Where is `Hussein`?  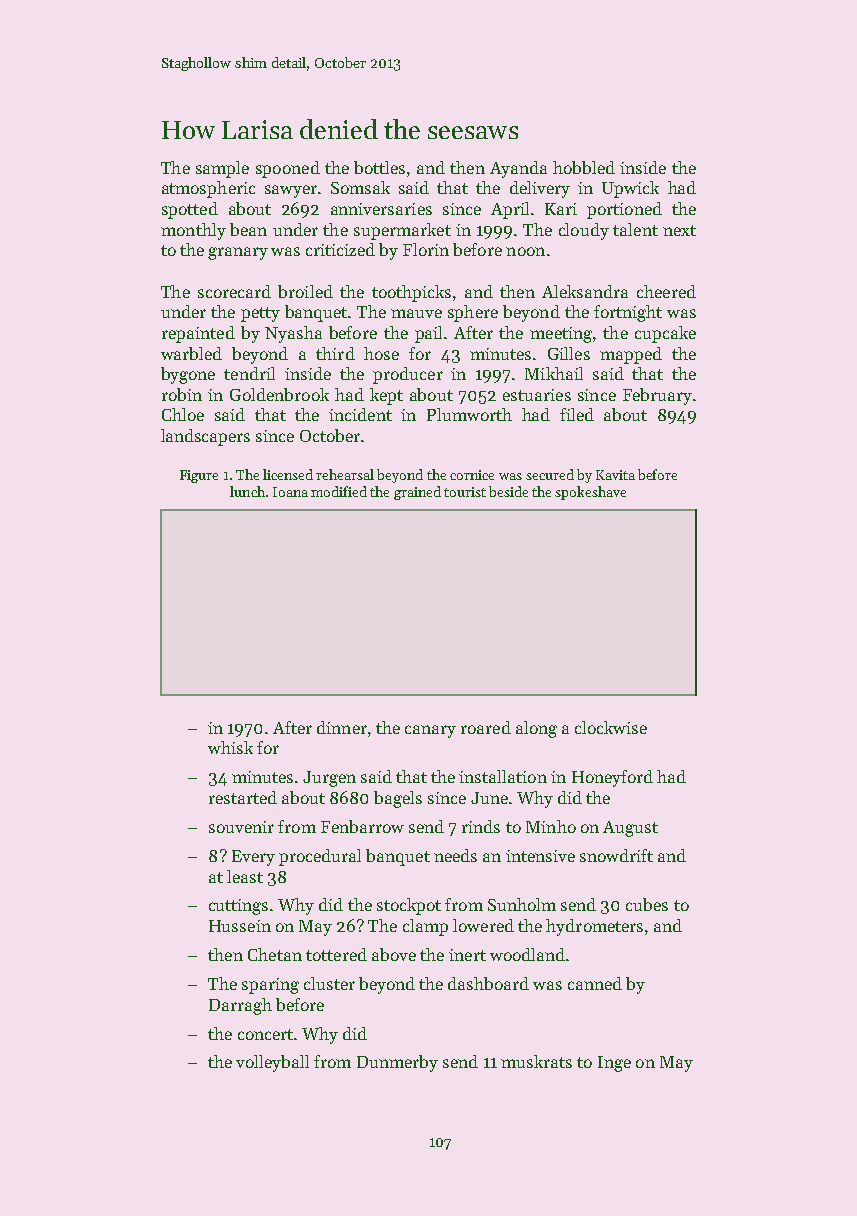 Hussein is located at coordinates (240, 926).
